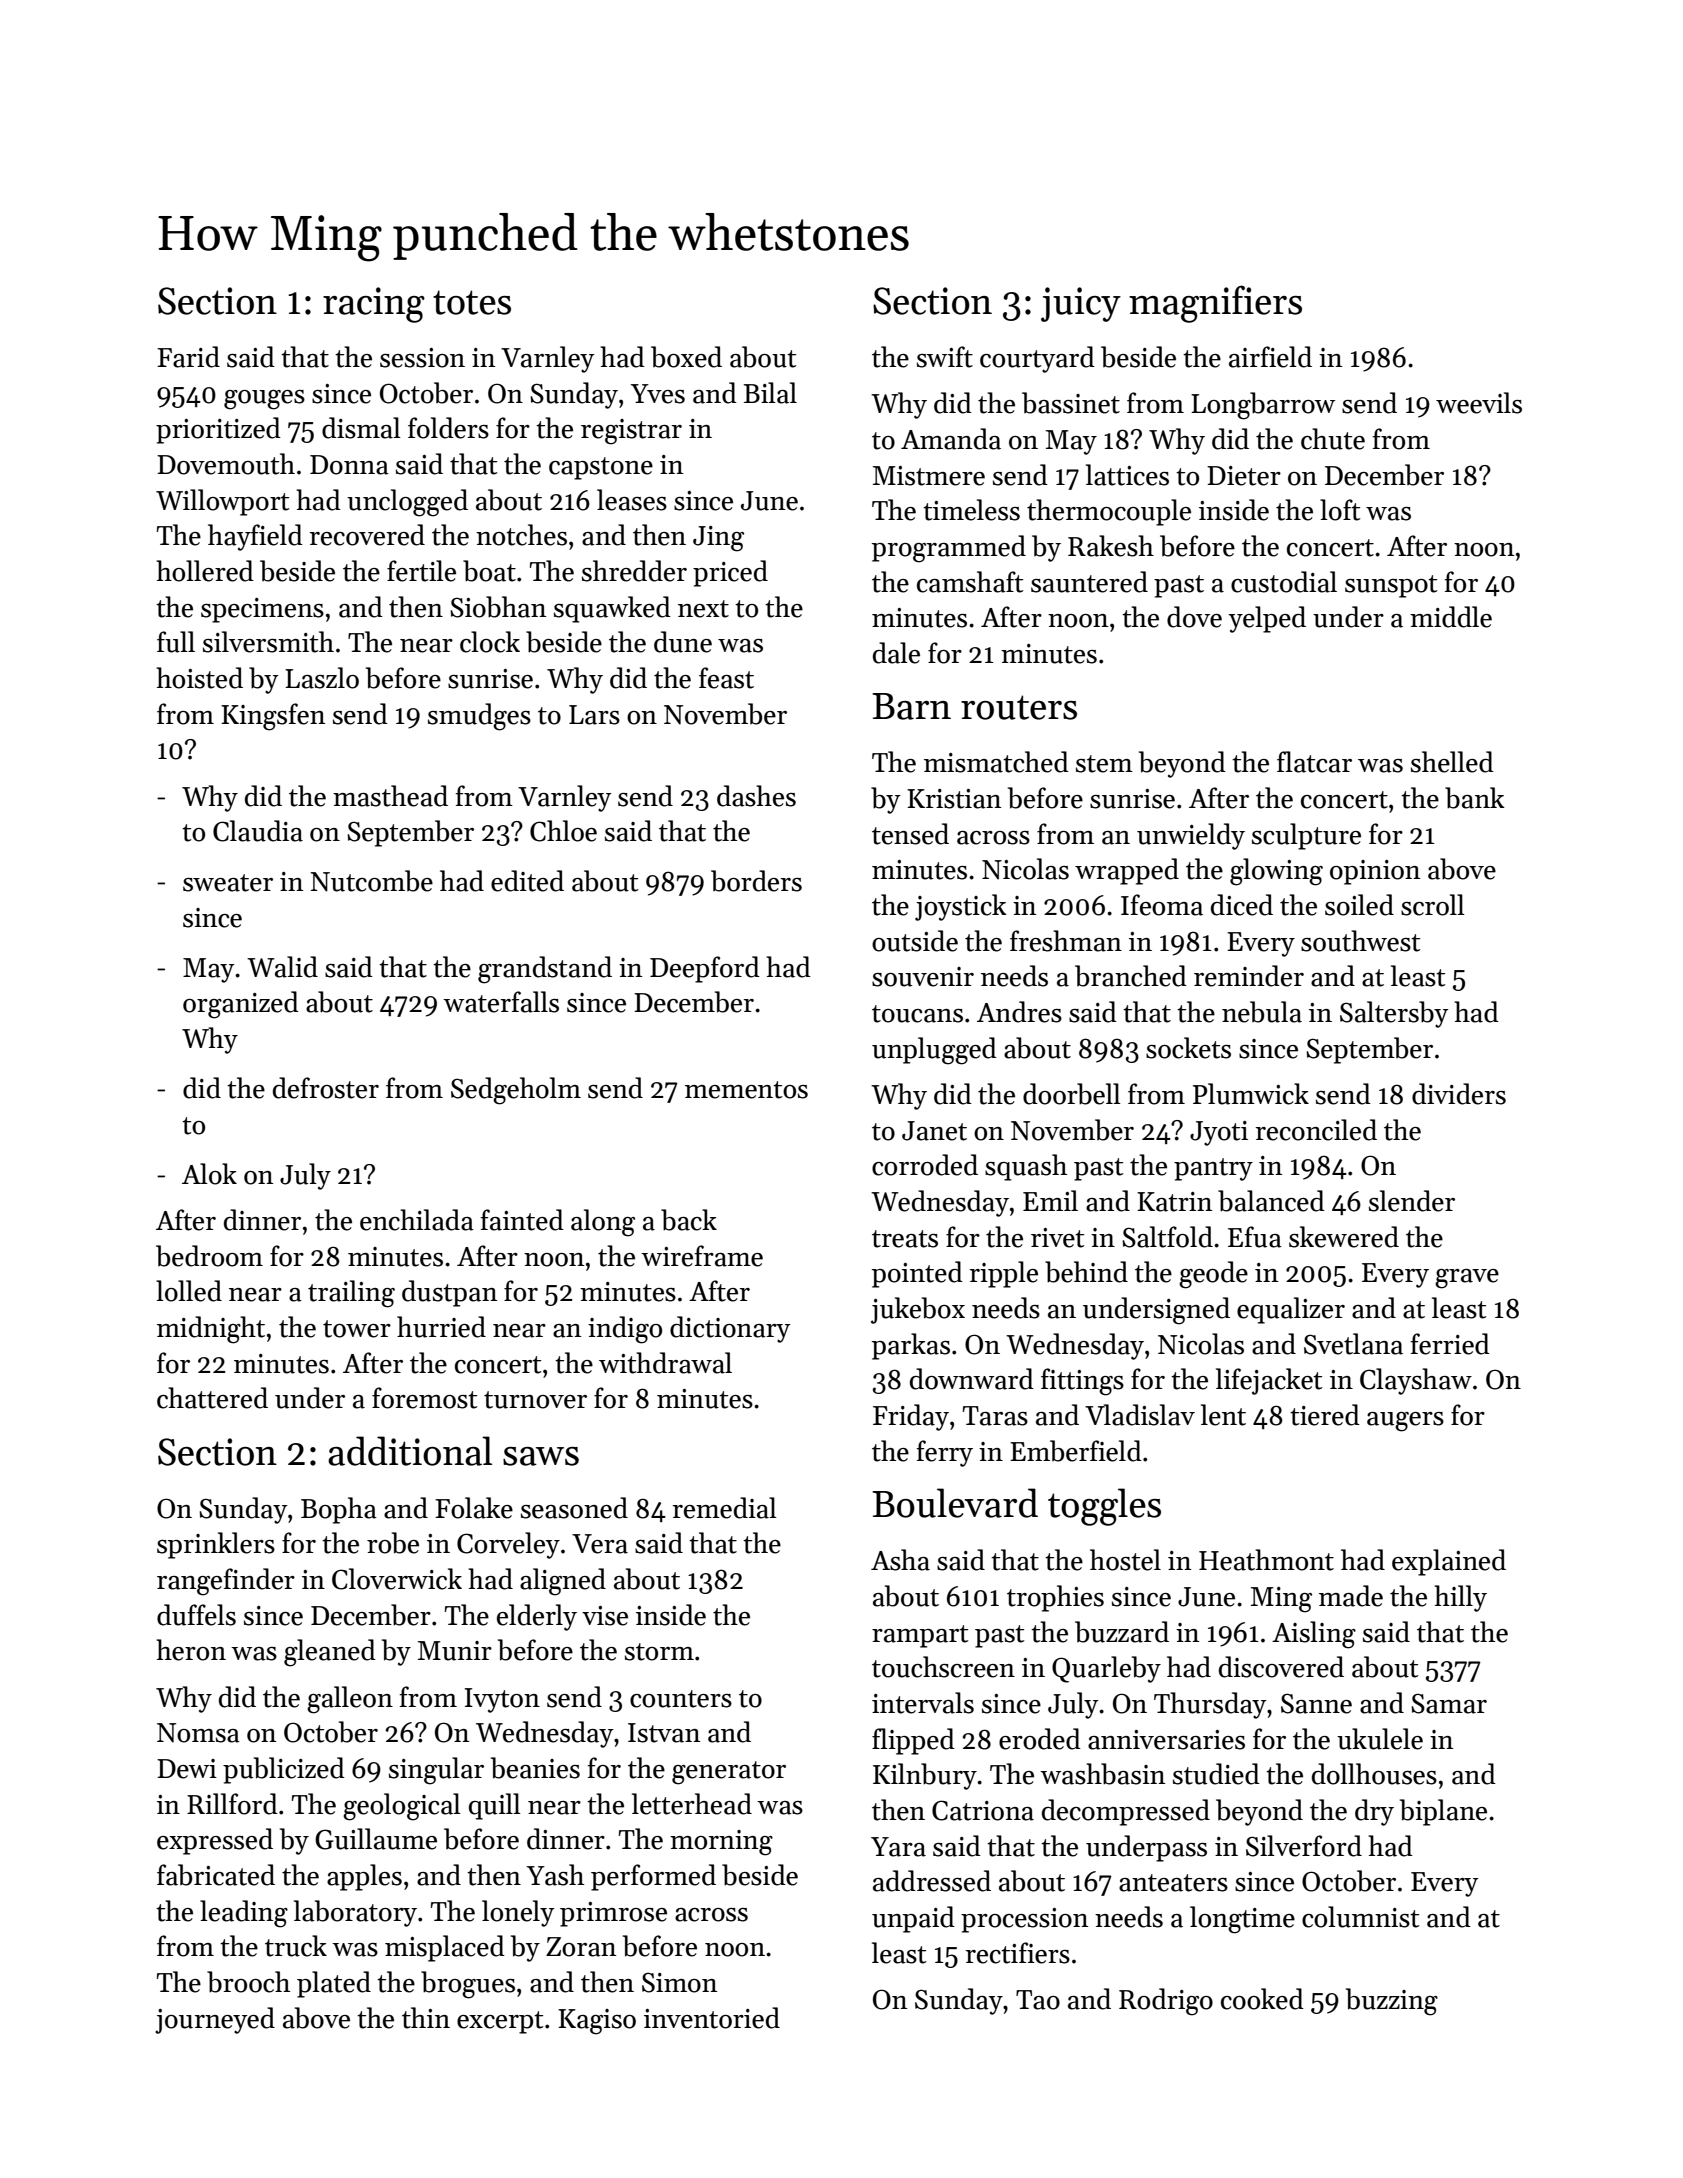 Image resolution: width=1683 pixels, height=2178 pixels. What do you see at coordinates (1215, 304) in the page?
I see `magnifiers` at bounding box center [1215, 304].
